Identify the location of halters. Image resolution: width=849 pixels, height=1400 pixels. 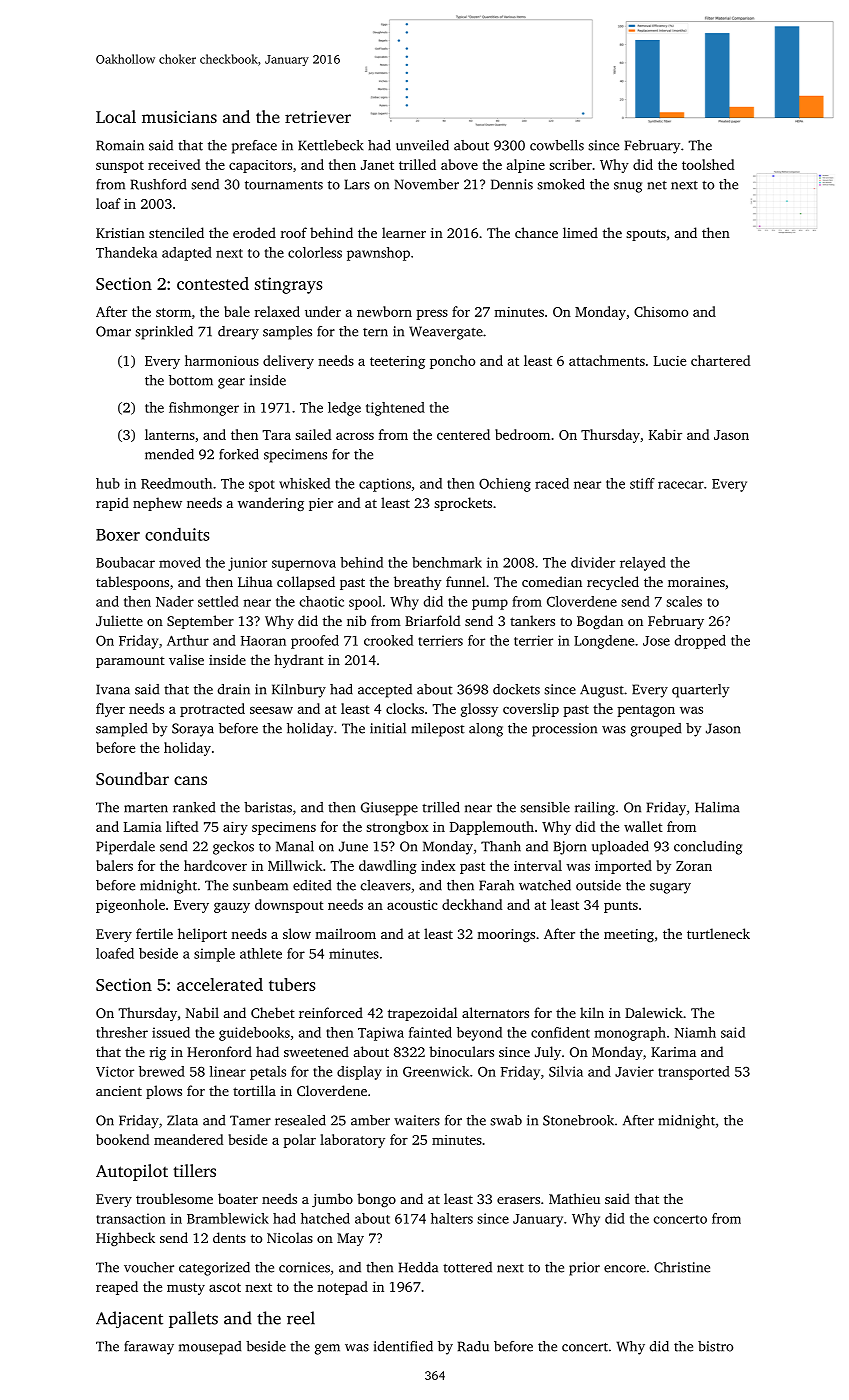
(452, 1218).
